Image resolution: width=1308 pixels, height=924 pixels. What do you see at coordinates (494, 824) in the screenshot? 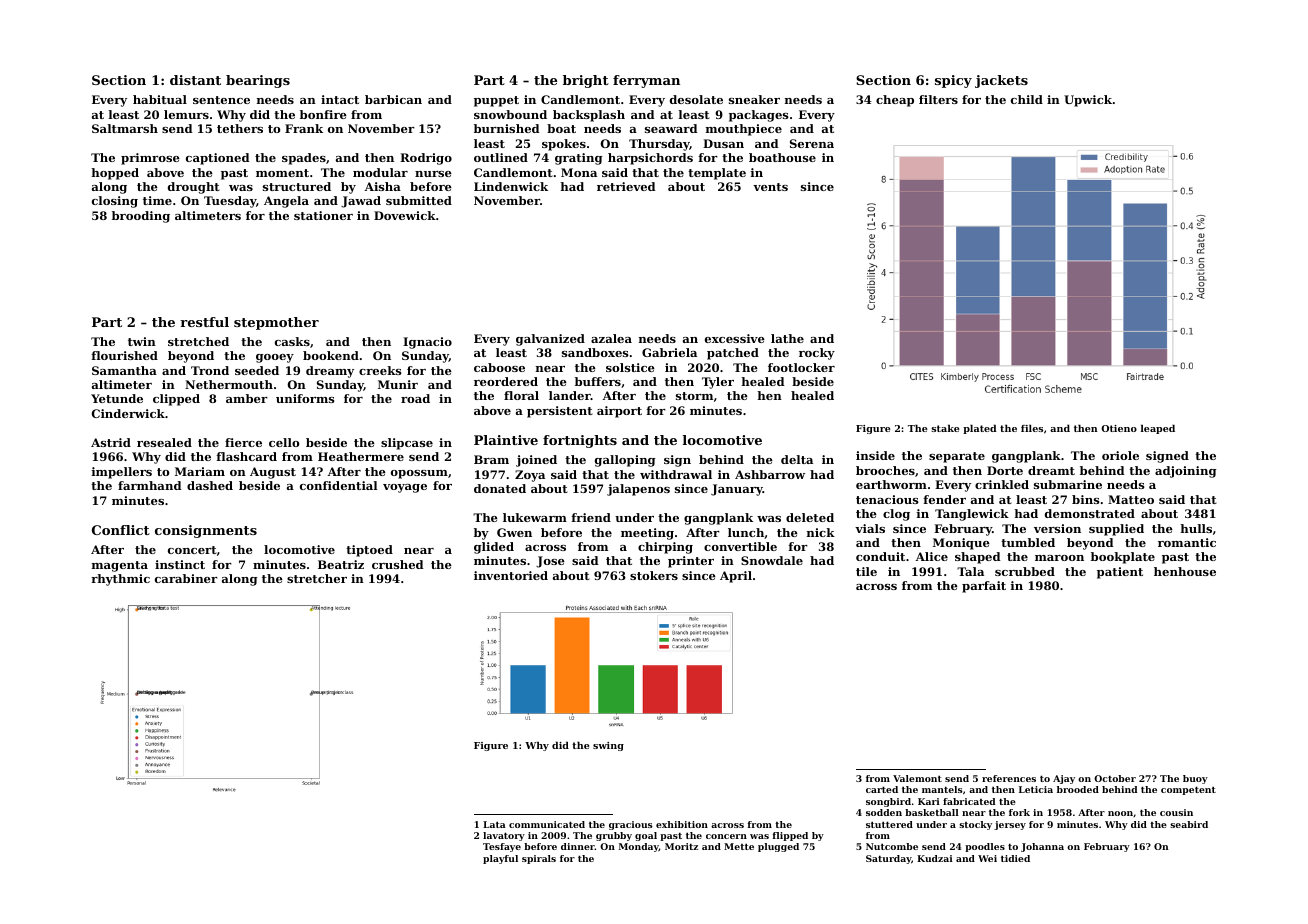
I see `Lata` at bounding box center [494, 824].
